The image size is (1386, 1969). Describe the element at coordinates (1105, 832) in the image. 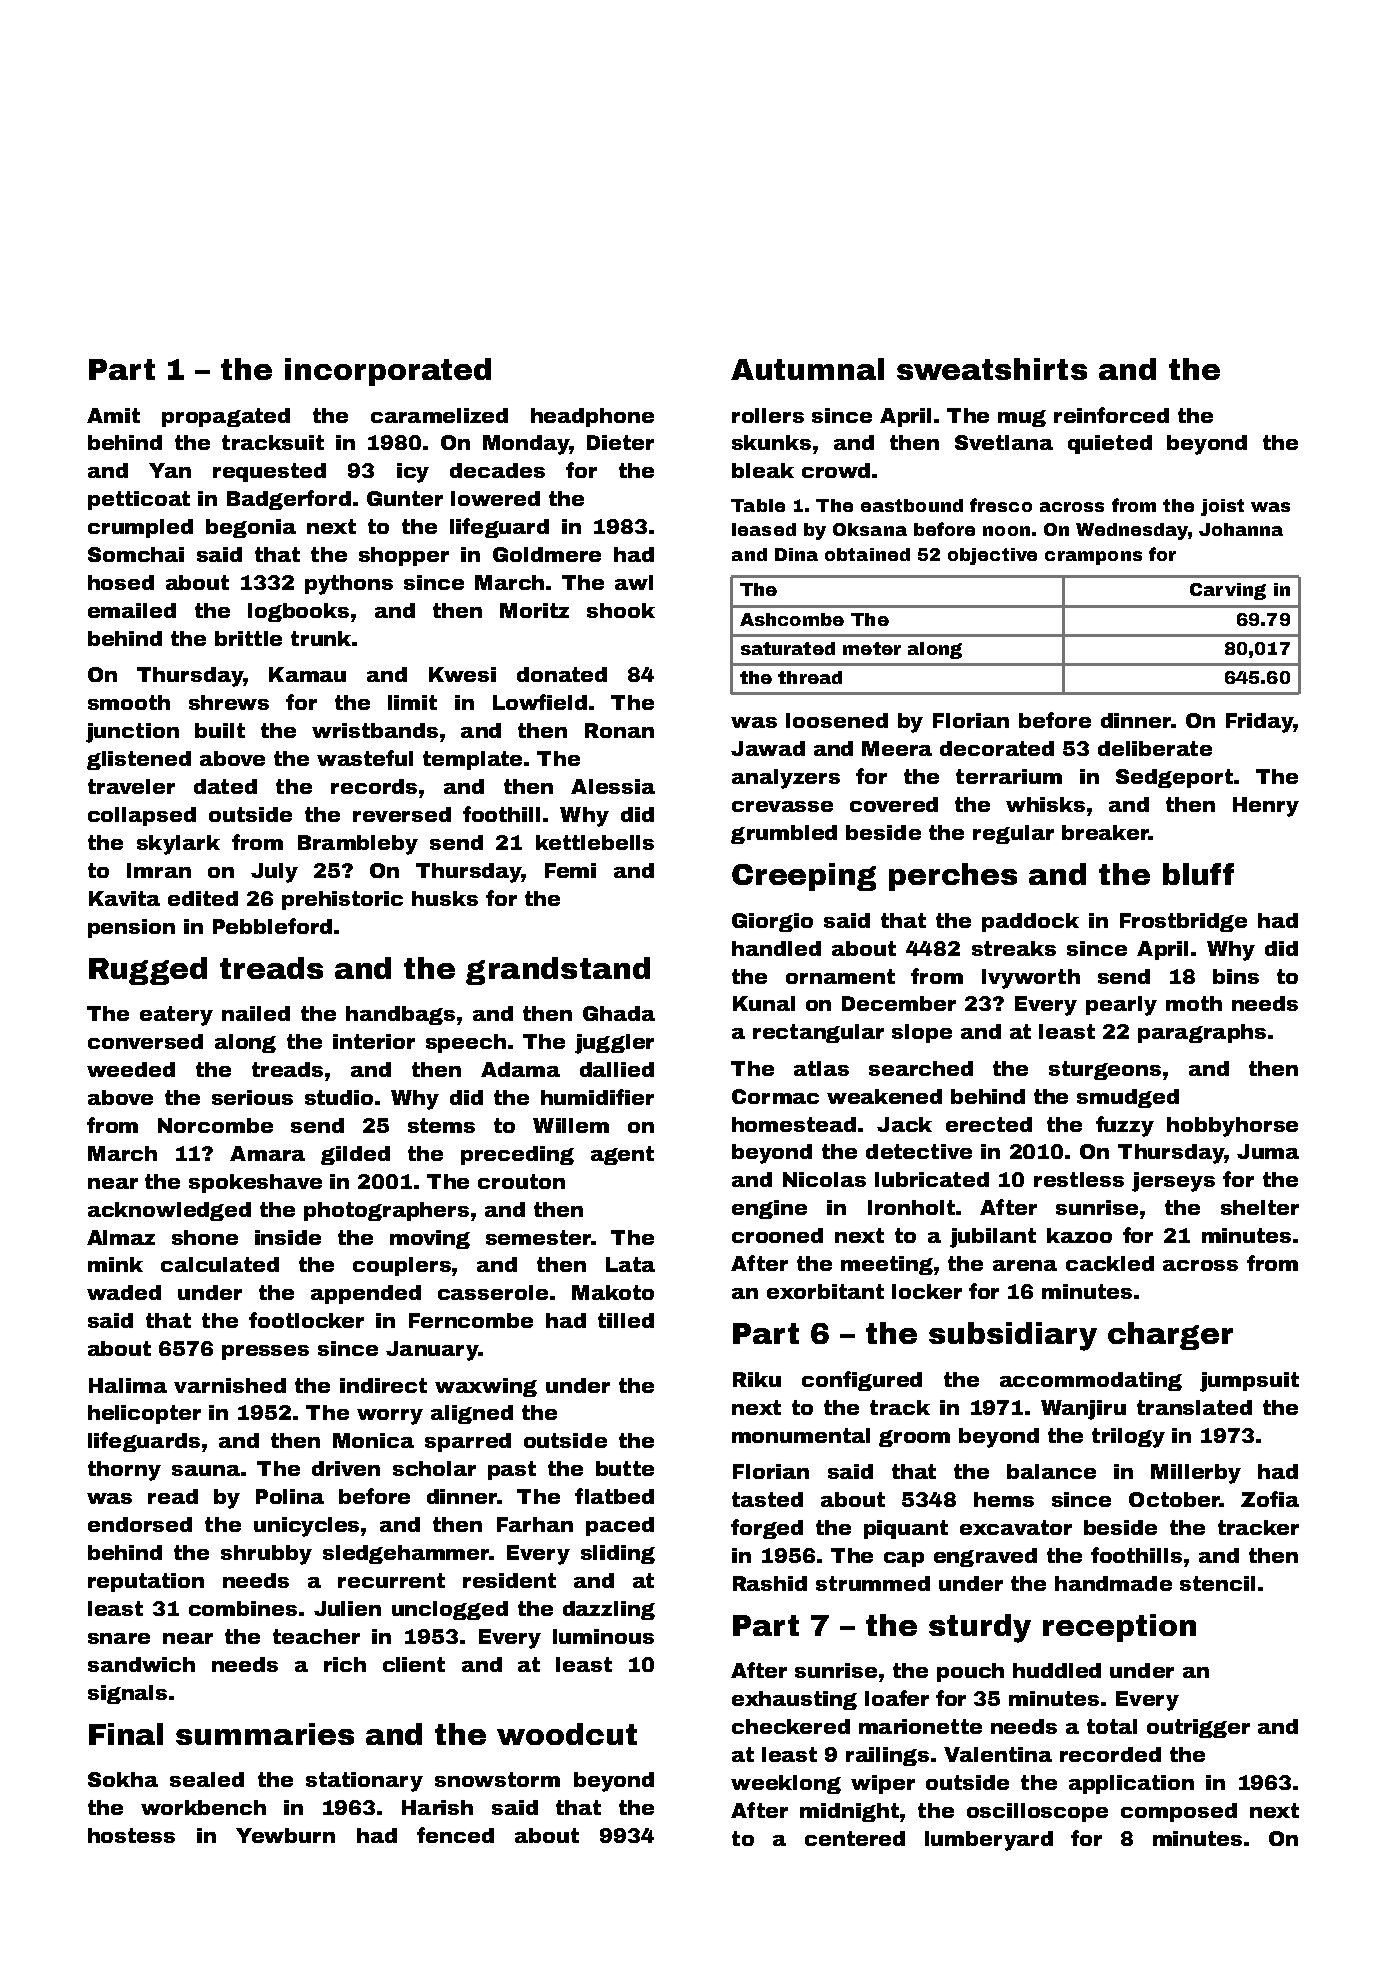

I see `breaker` at that location.
